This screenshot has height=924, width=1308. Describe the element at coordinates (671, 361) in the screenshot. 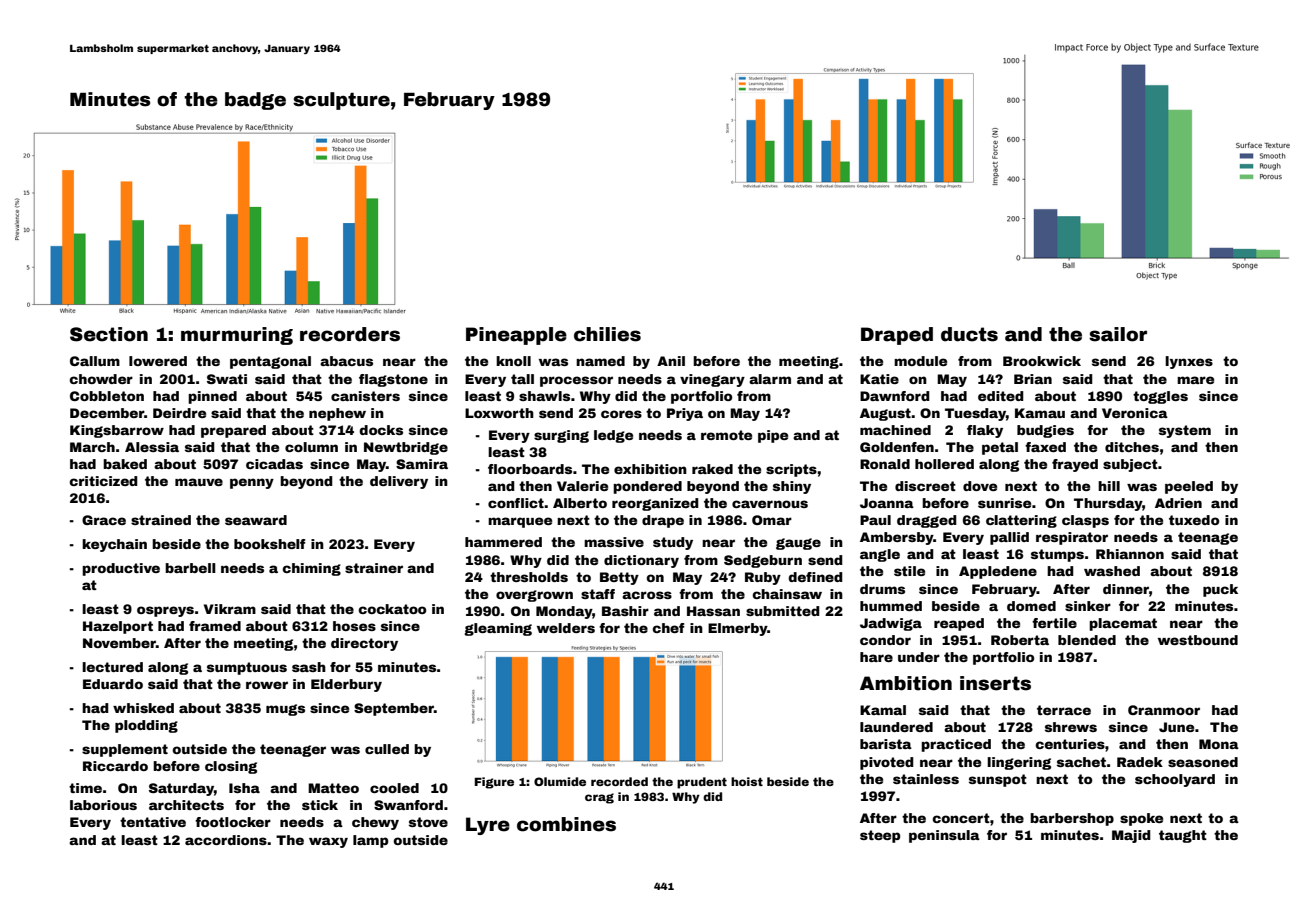

I see `Anil` at that location.
